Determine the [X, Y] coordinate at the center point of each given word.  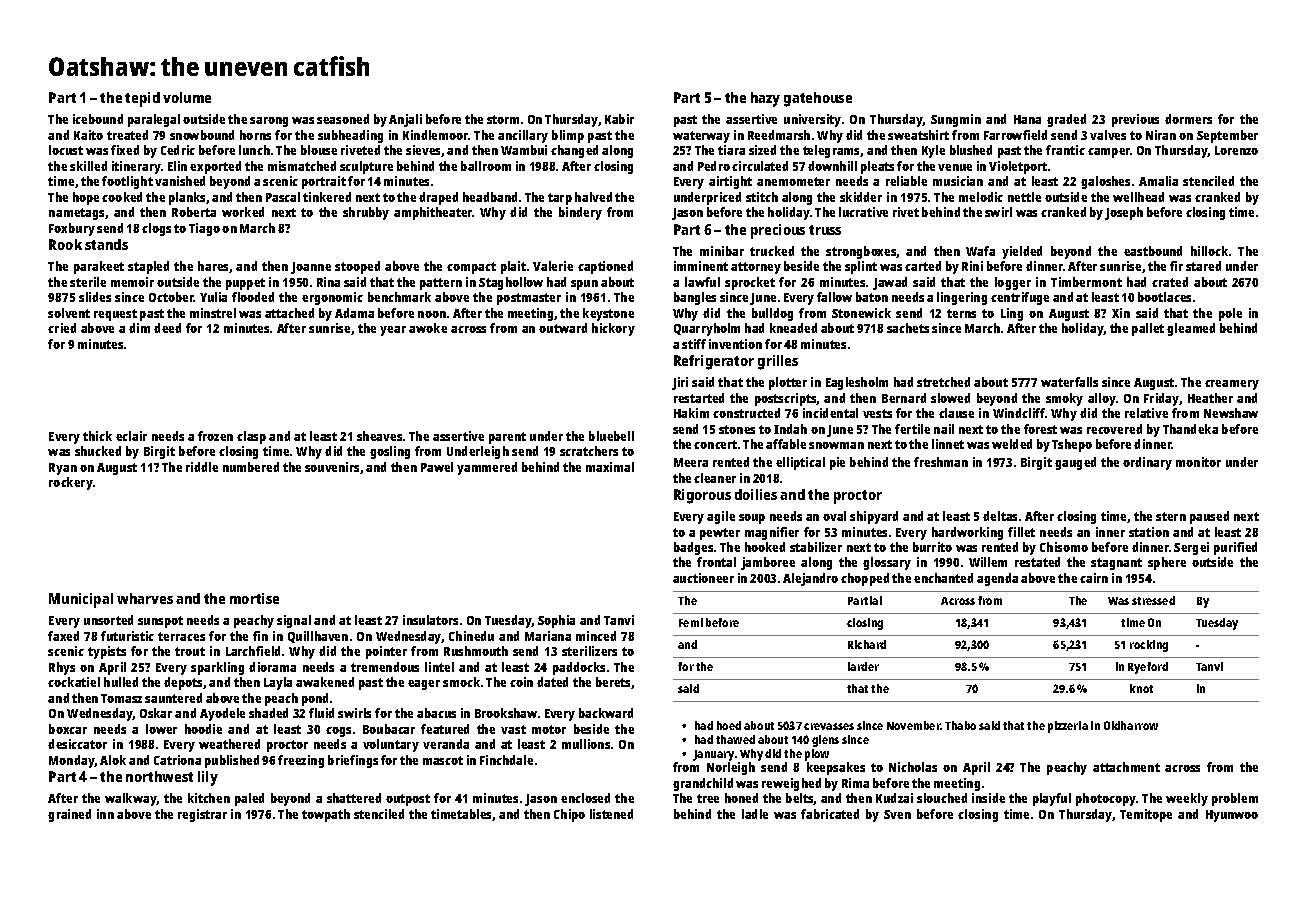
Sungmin [956, 120]
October [171, 297]
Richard [867, 644]
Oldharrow [1131, 725]
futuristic [127, 636]
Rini [972, 266]
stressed [1153, 600]
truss [825, 230]
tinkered [327, 197]
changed [574, 151]
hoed [729, 725]
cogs [338, 732]
